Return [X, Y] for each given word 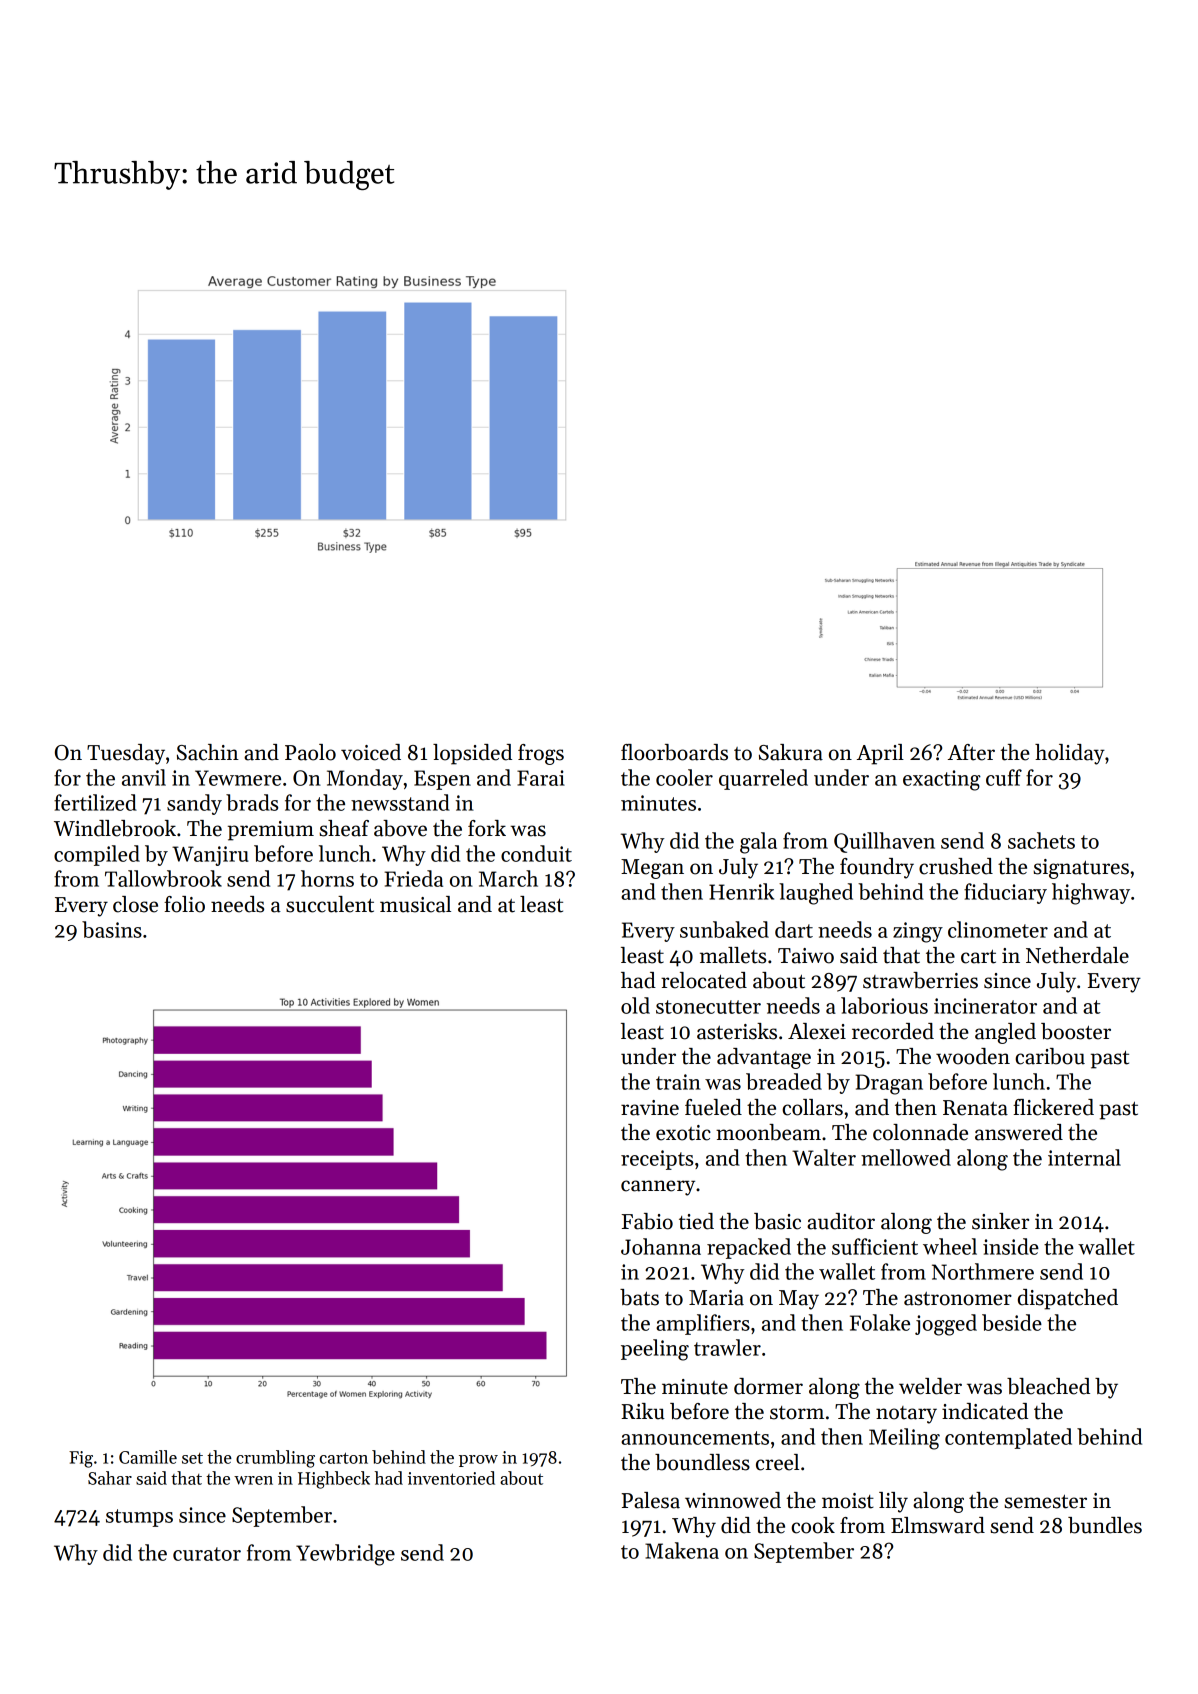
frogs [541, 754]
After [971, 752]
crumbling [275, 1459]
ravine [650, 1108]
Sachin [208, 752]
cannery [658, 1188]
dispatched [1068, 1299]
